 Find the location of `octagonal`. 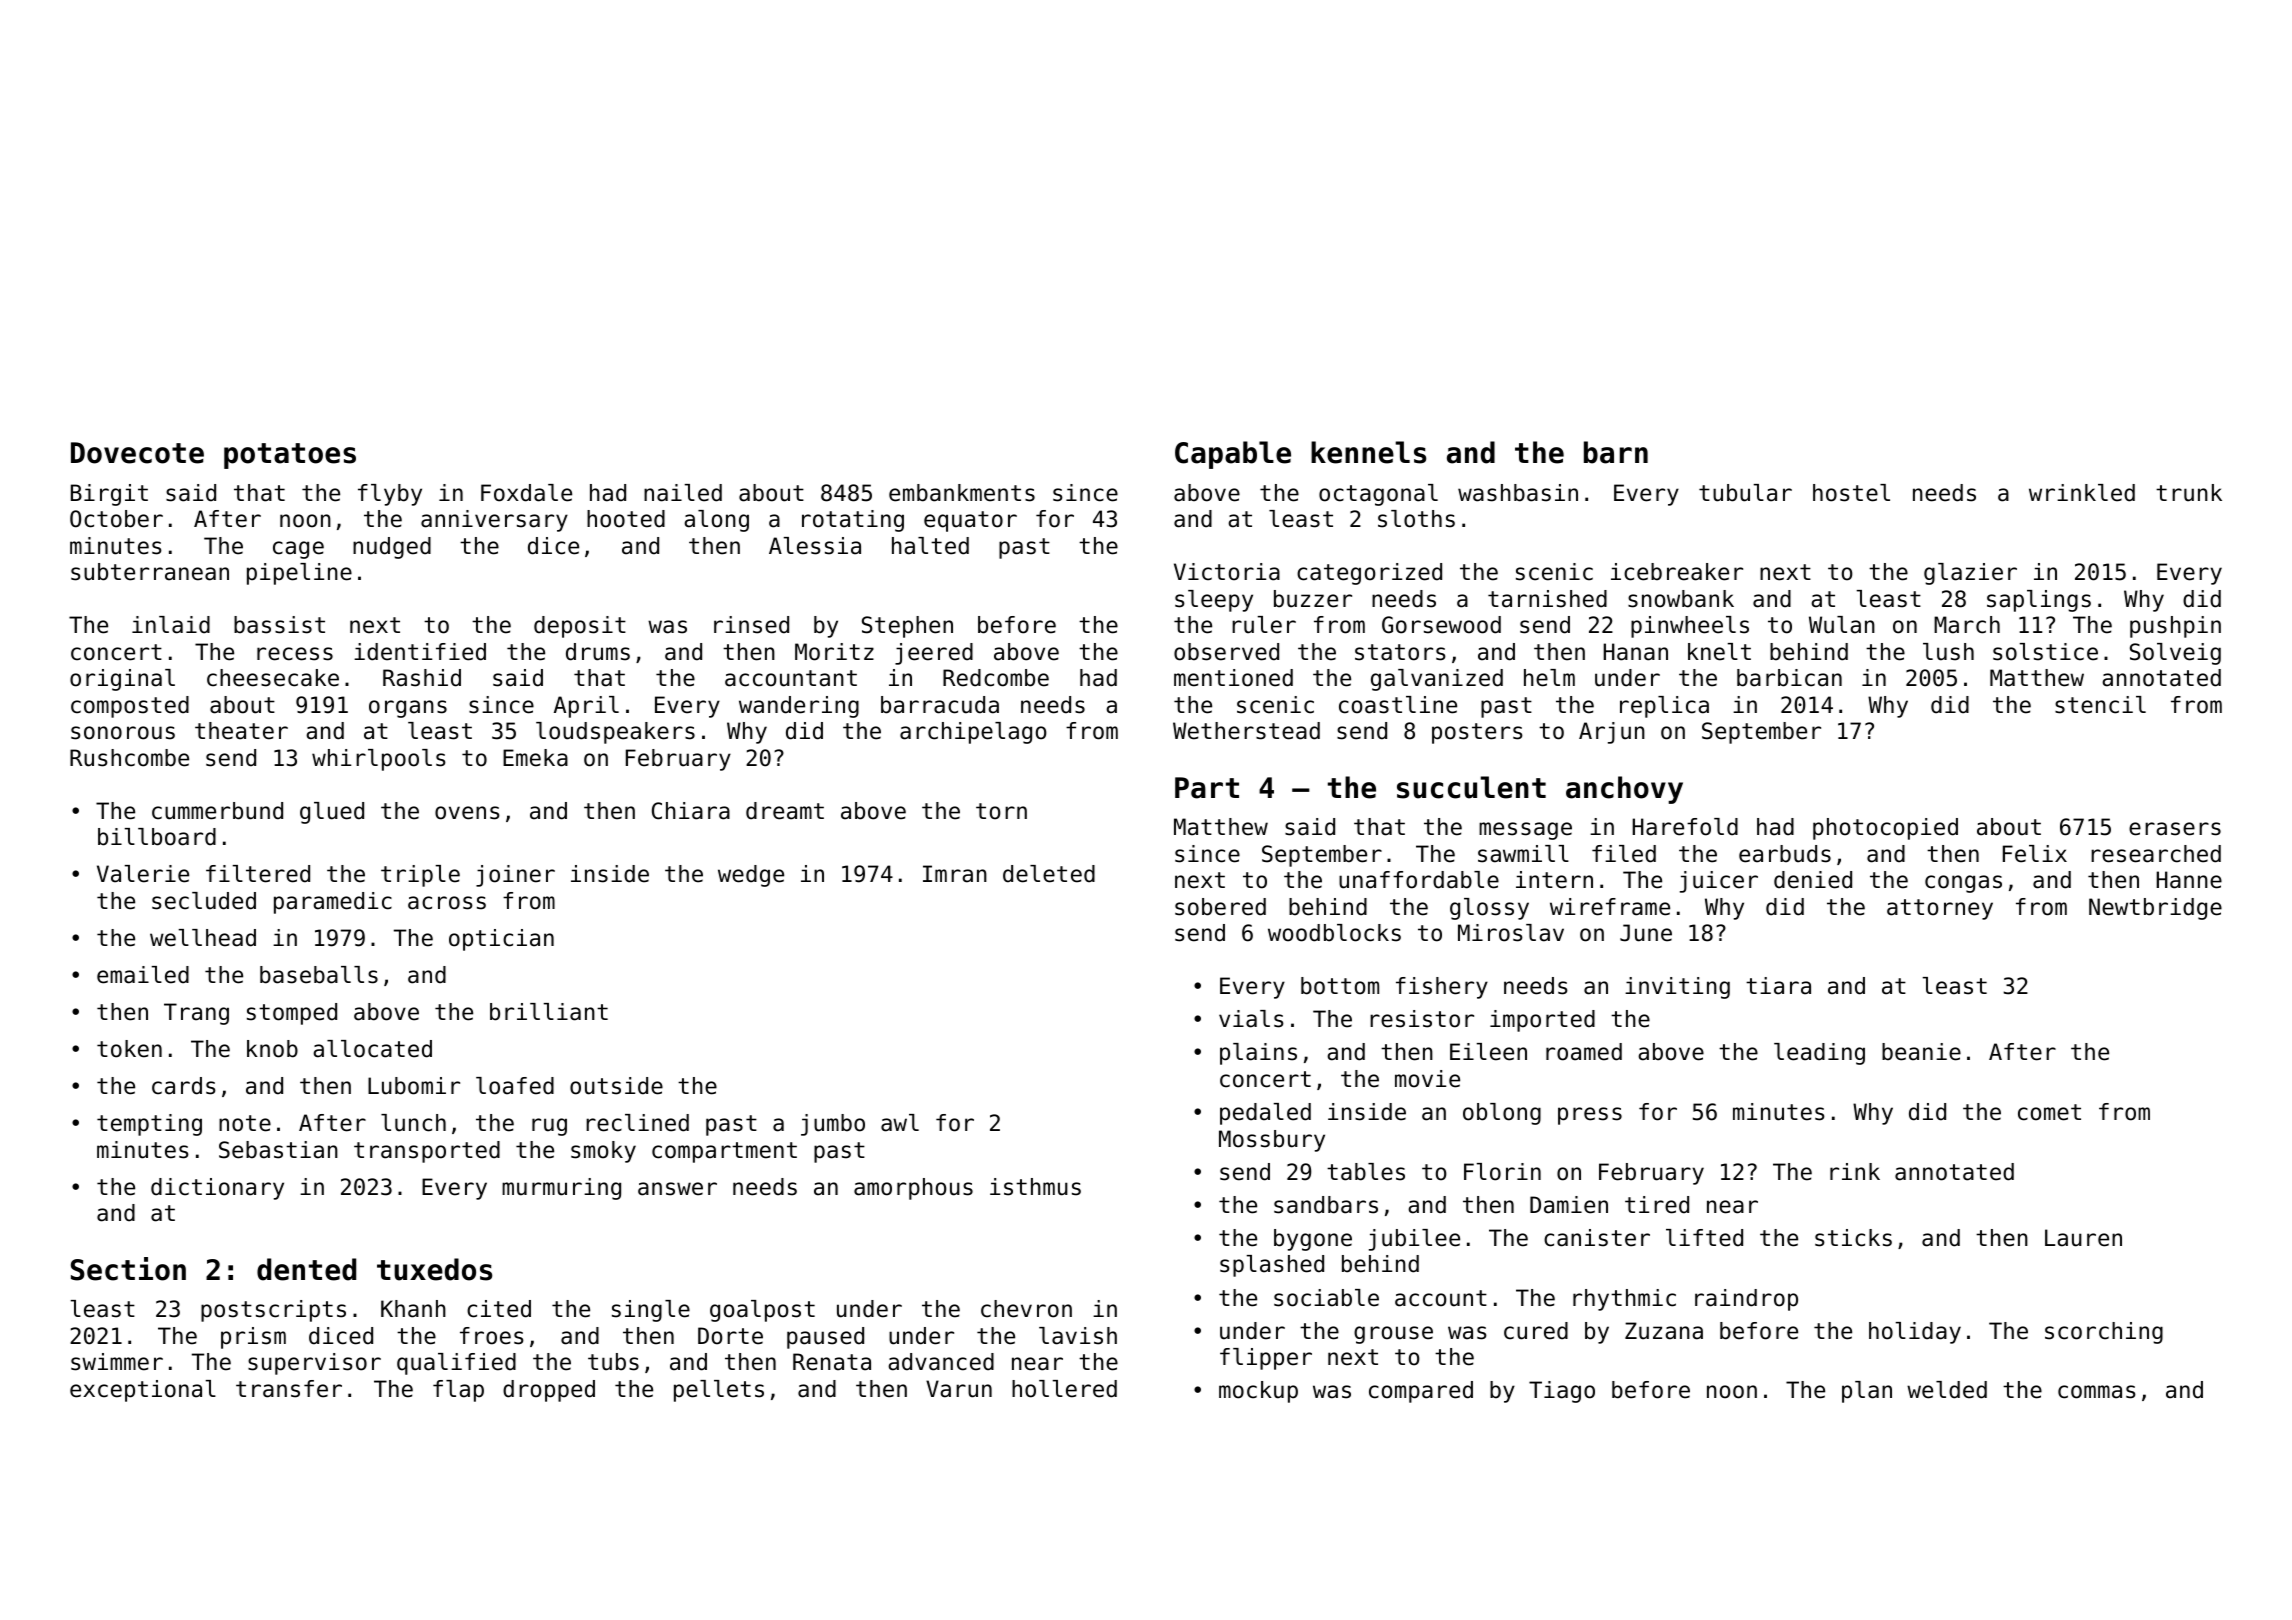

octagonal is located at coordinates (1378, 495).
